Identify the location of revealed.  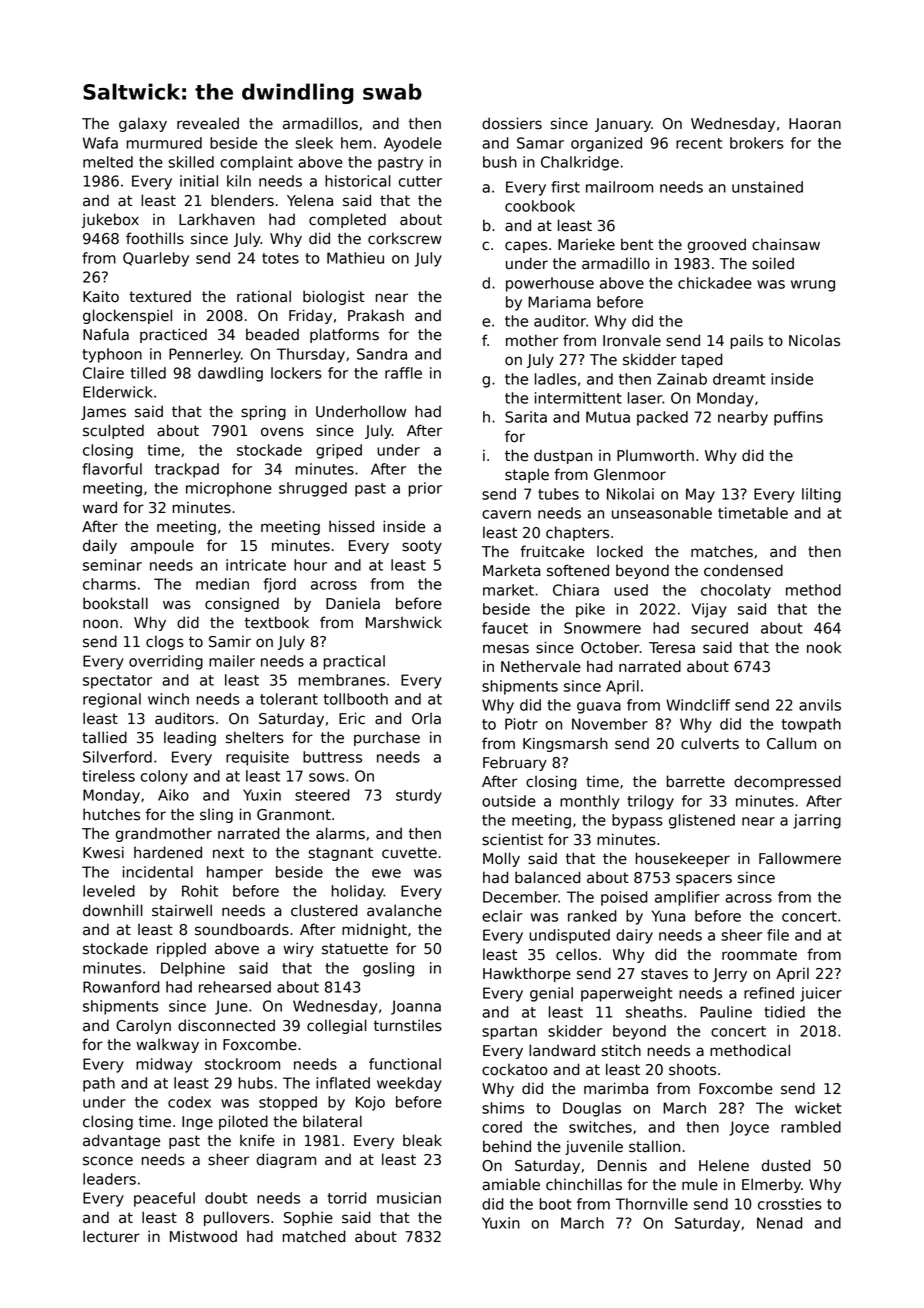
(208, 123).
